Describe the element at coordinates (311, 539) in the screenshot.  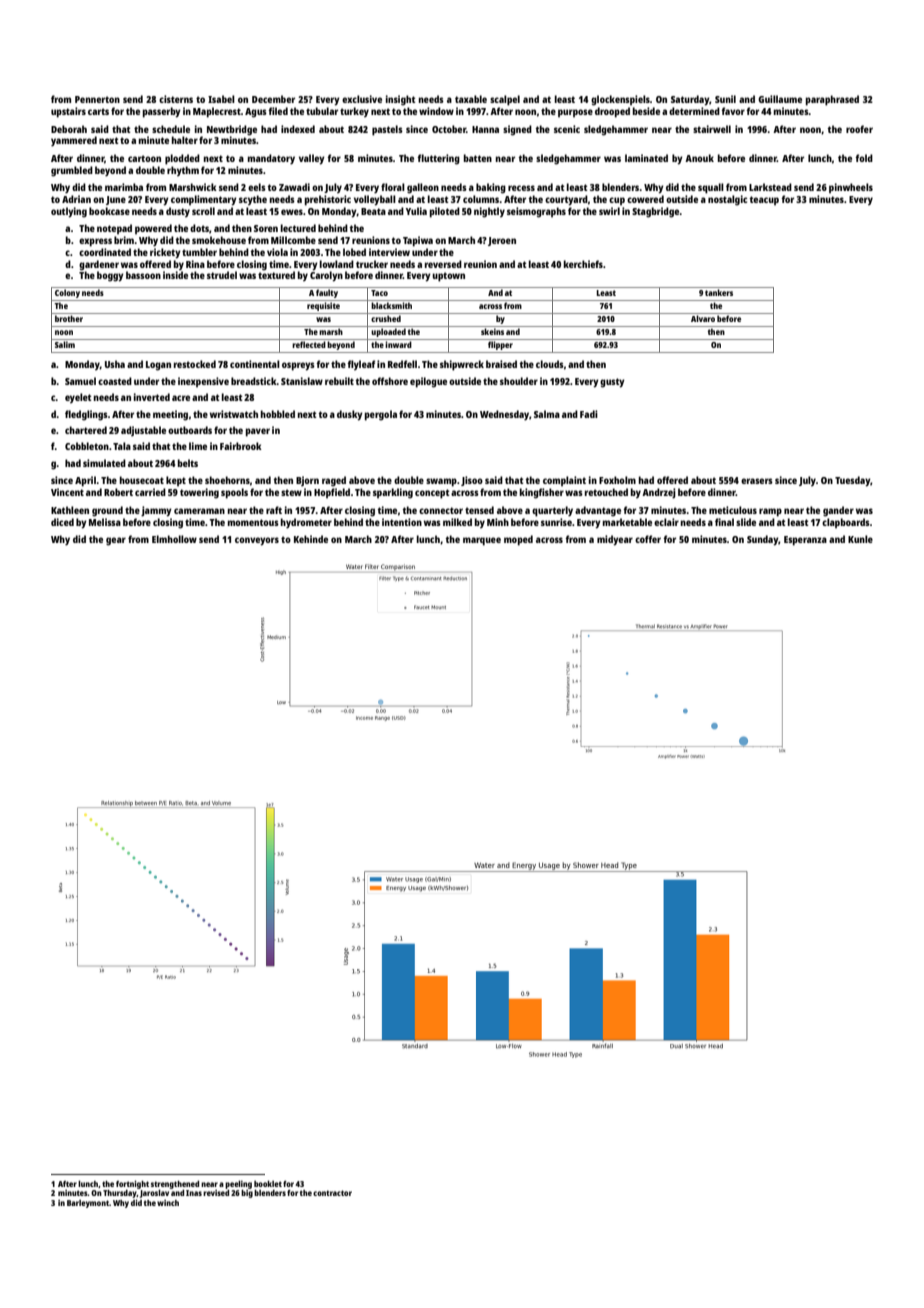
I see `Kehinde` at that location.
